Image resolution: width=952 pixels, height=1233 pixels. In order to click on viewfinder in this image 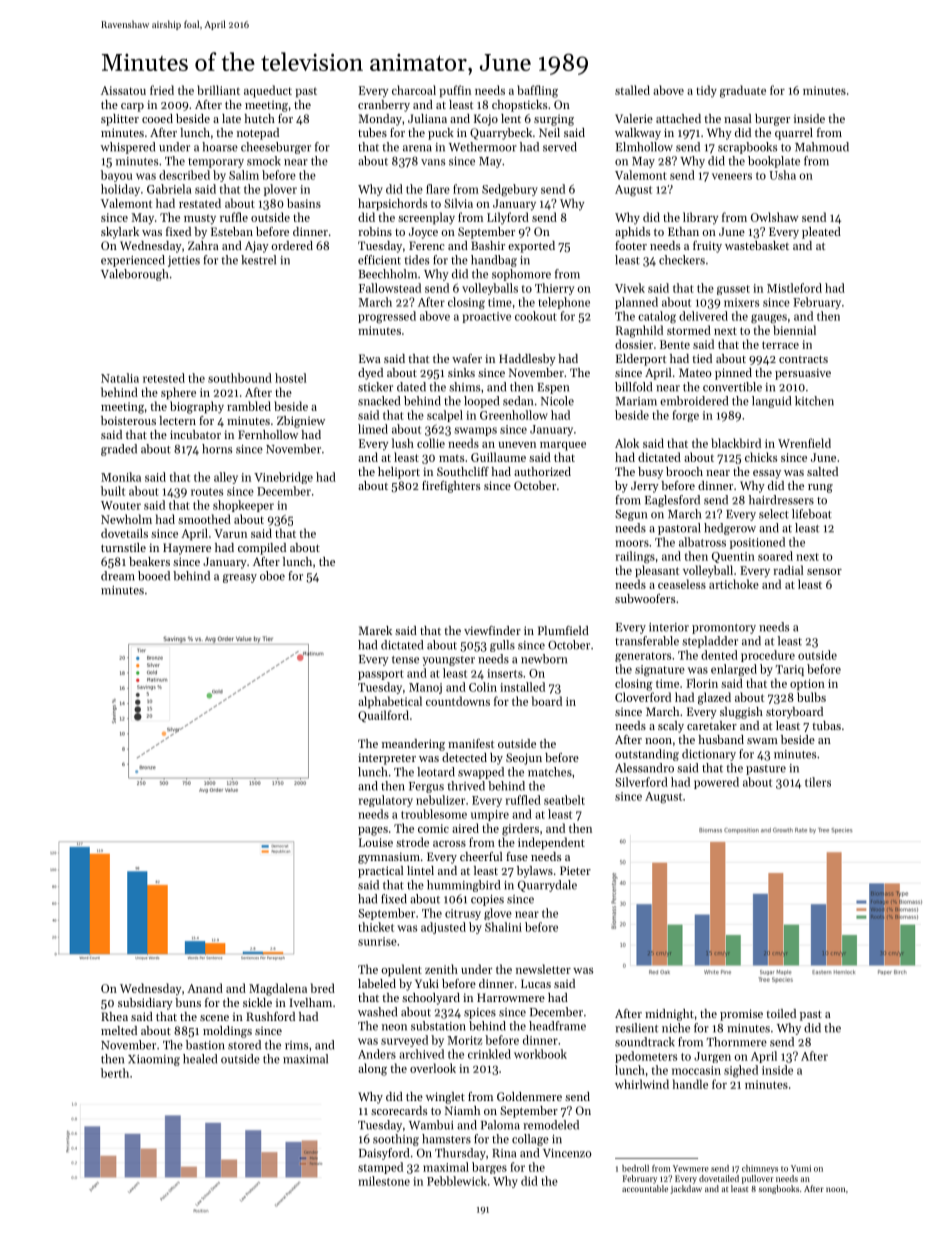, I will do `click(492, 630)`.
